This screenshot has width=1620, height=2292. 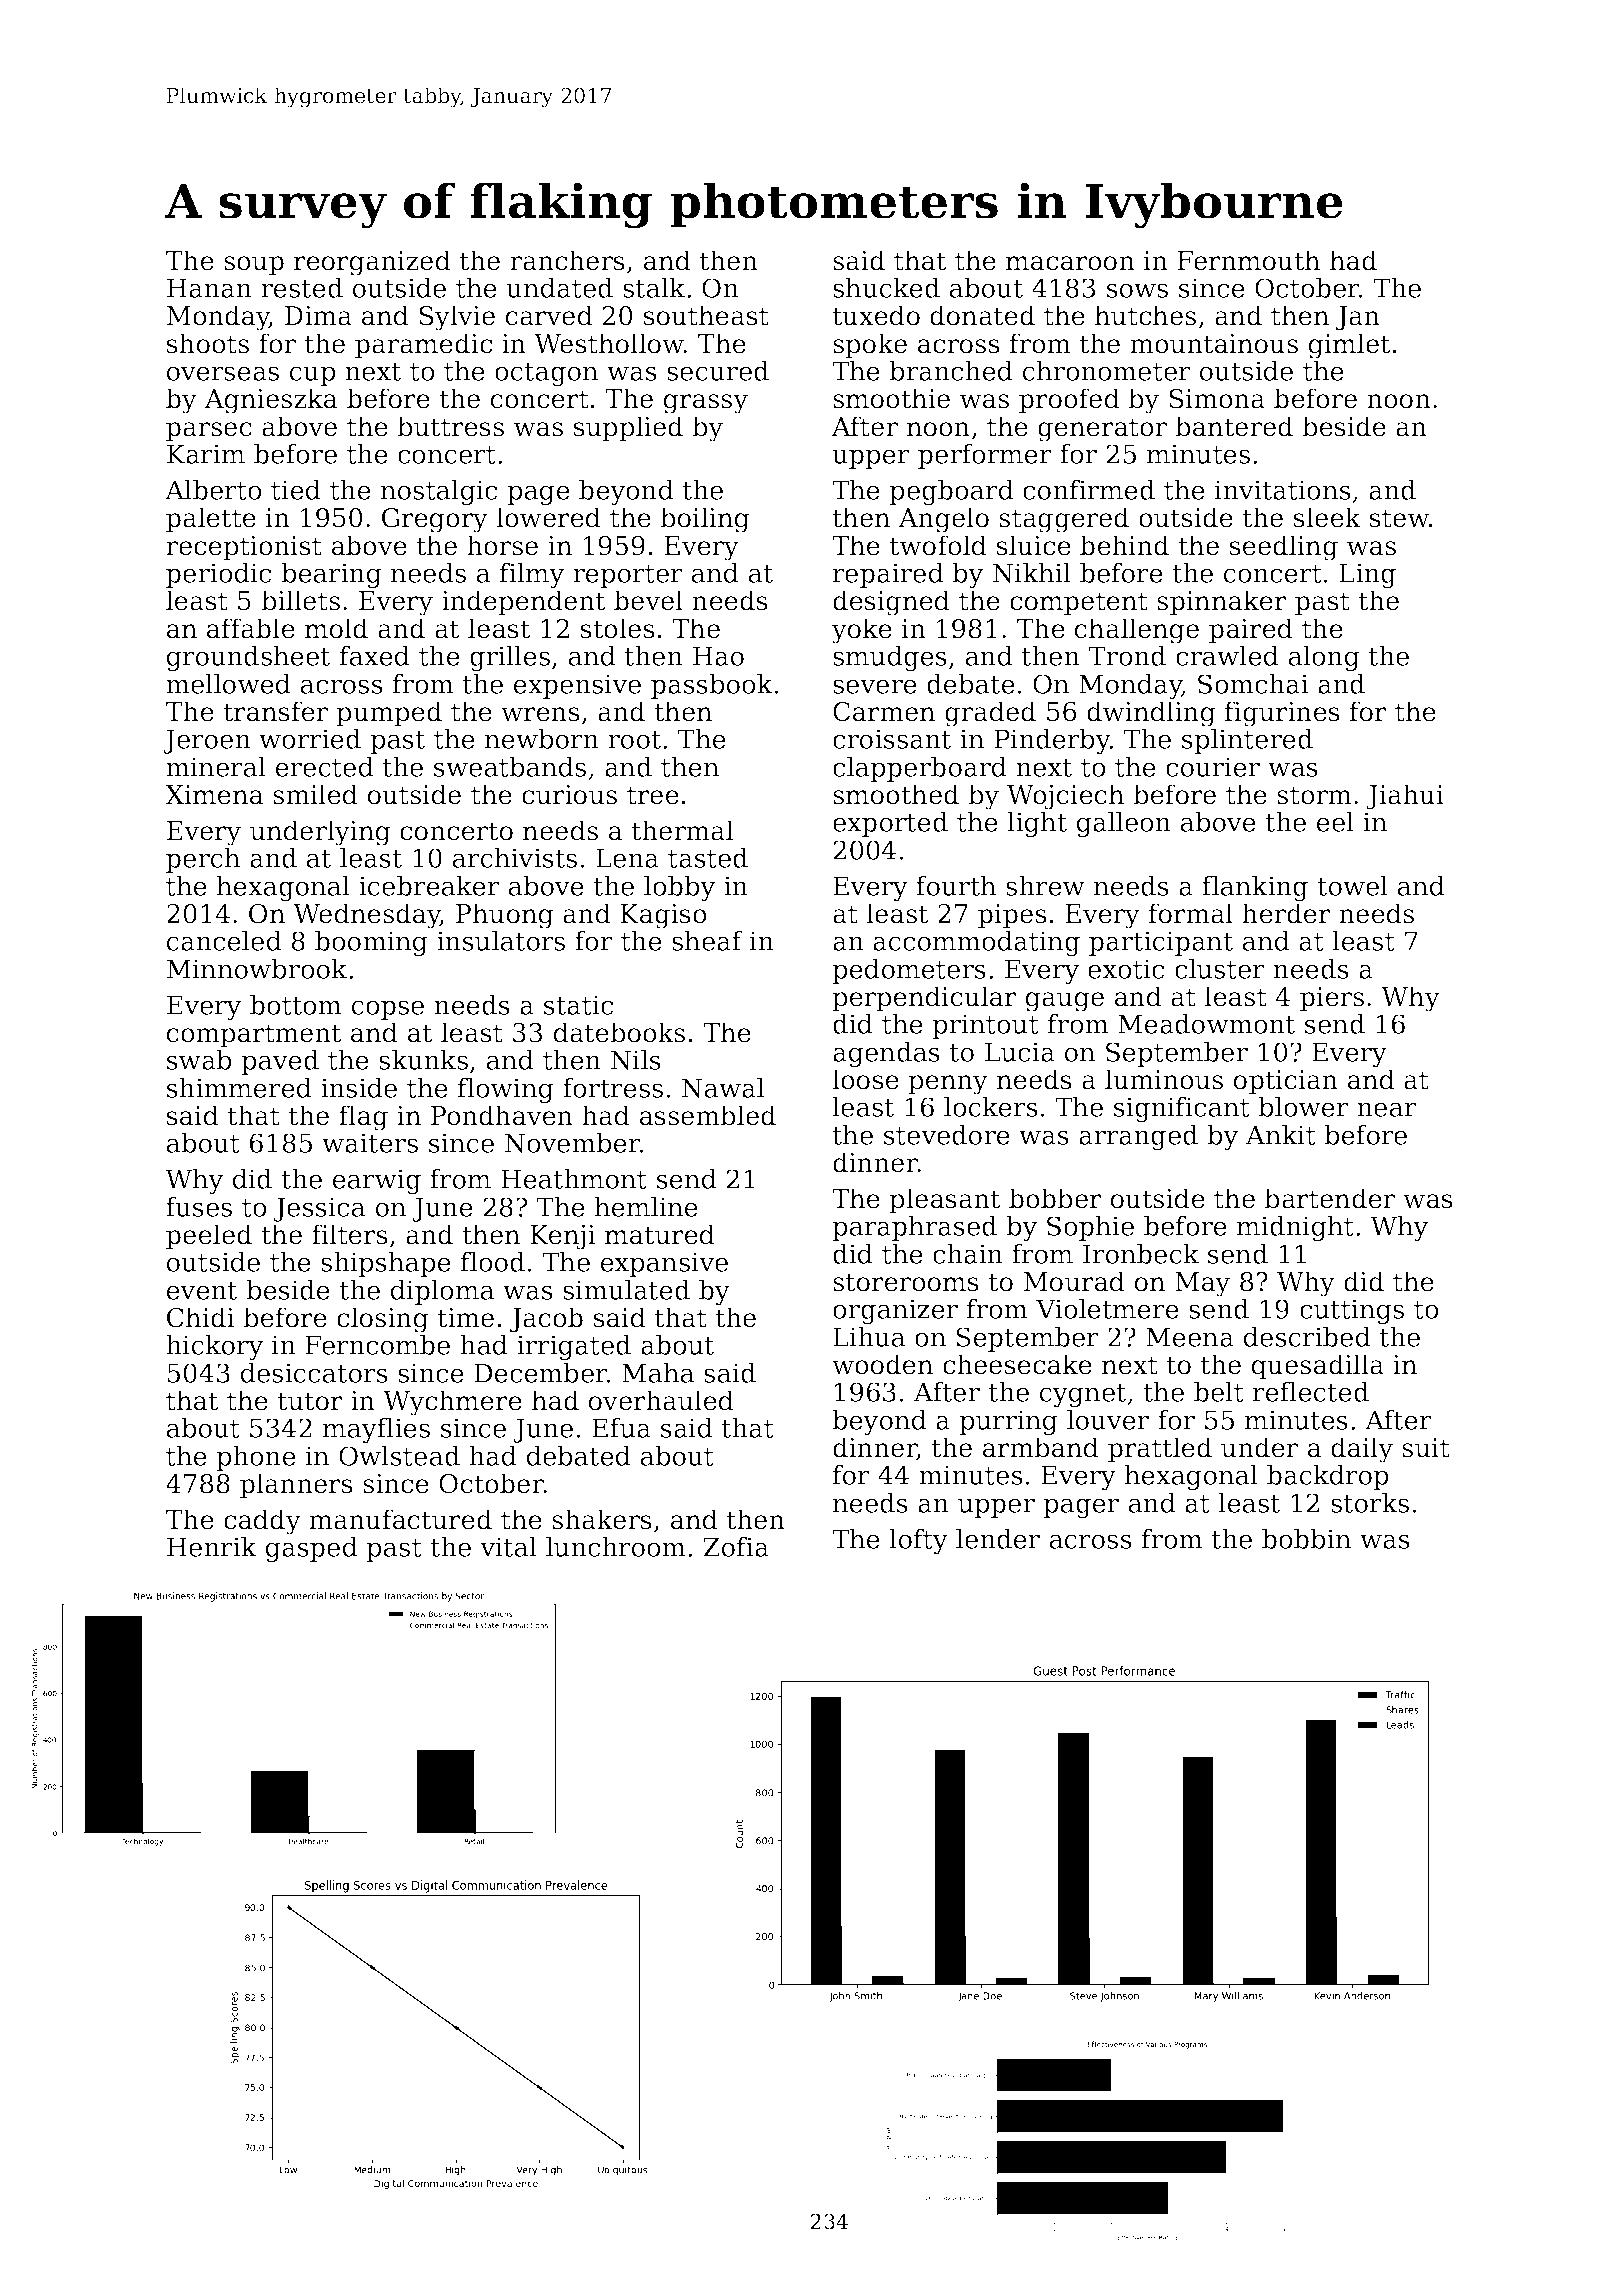 What do you see at coordinates (312, 1549) in the screenshot?
I see `gasped` at bounding box center [312, 1549].
